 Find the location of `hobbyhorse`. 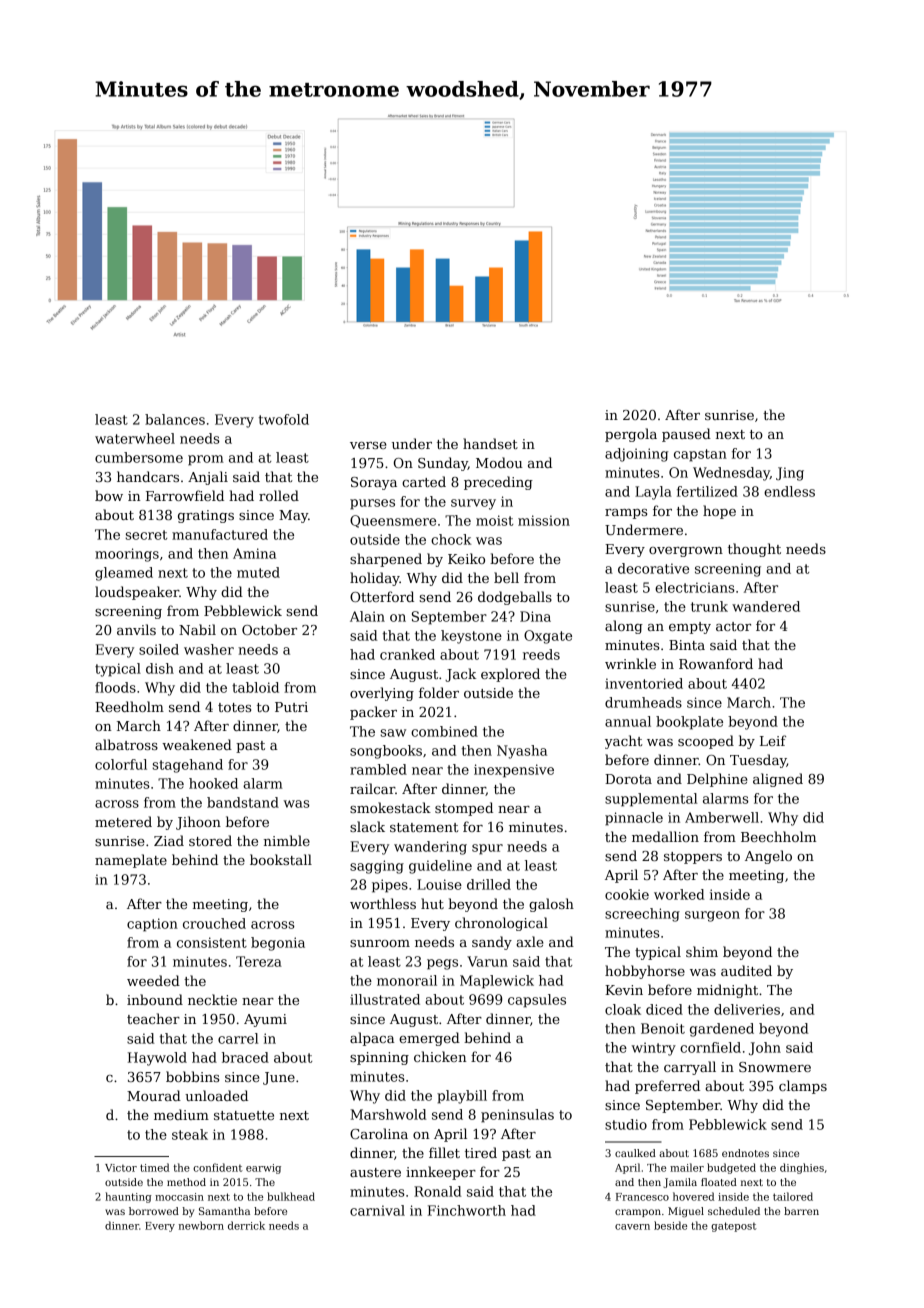

hobbyhorse is located at coordinates (645, 972).
